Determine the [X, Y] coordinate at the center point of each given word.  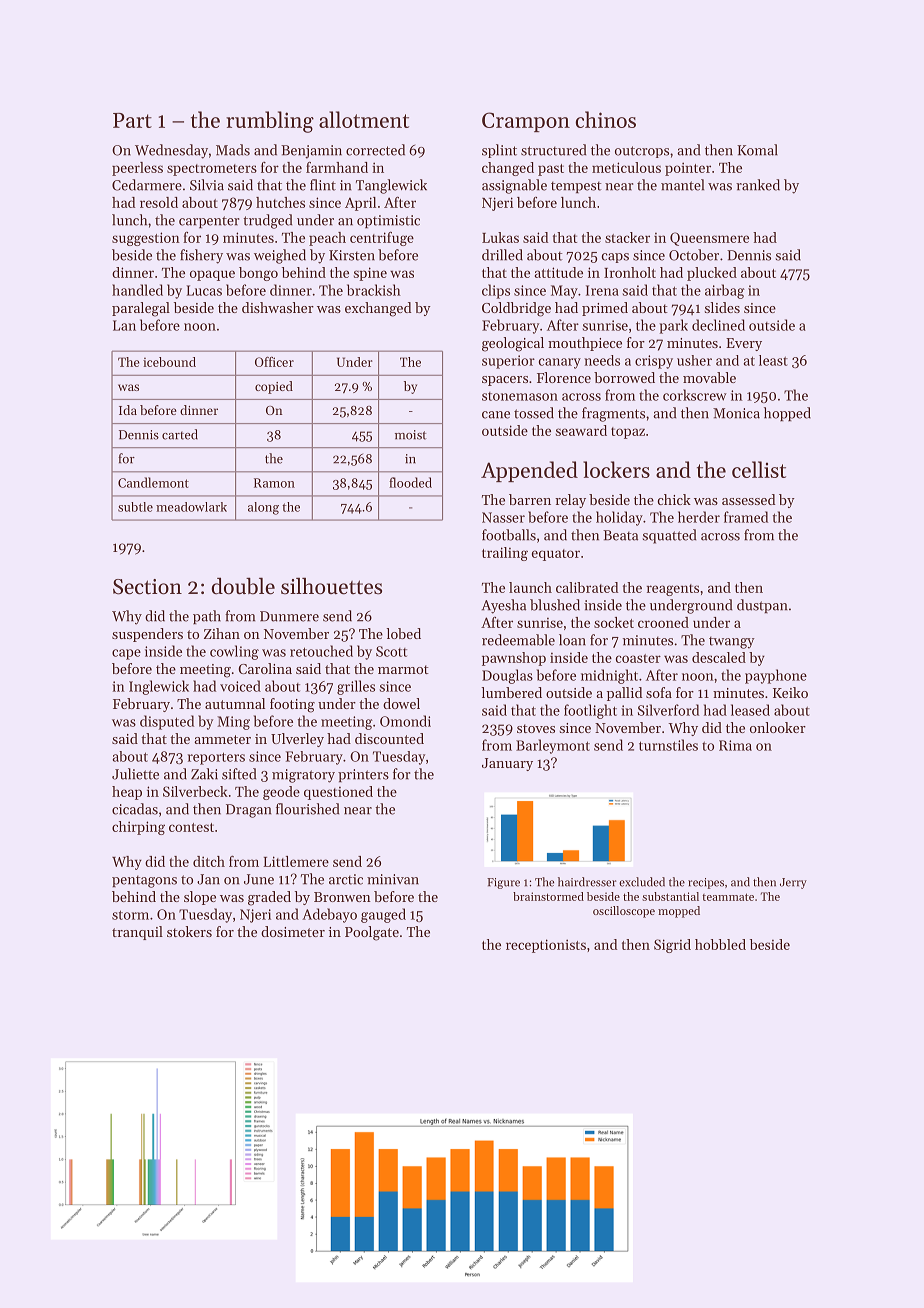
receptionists [546, 946]
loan [572, 640]
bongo [258, 274]
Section [147, 587]
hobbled [720, 944]
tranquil [137, 933]
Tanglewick [391, 186]
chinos [605, 119]
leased [750, 710]
